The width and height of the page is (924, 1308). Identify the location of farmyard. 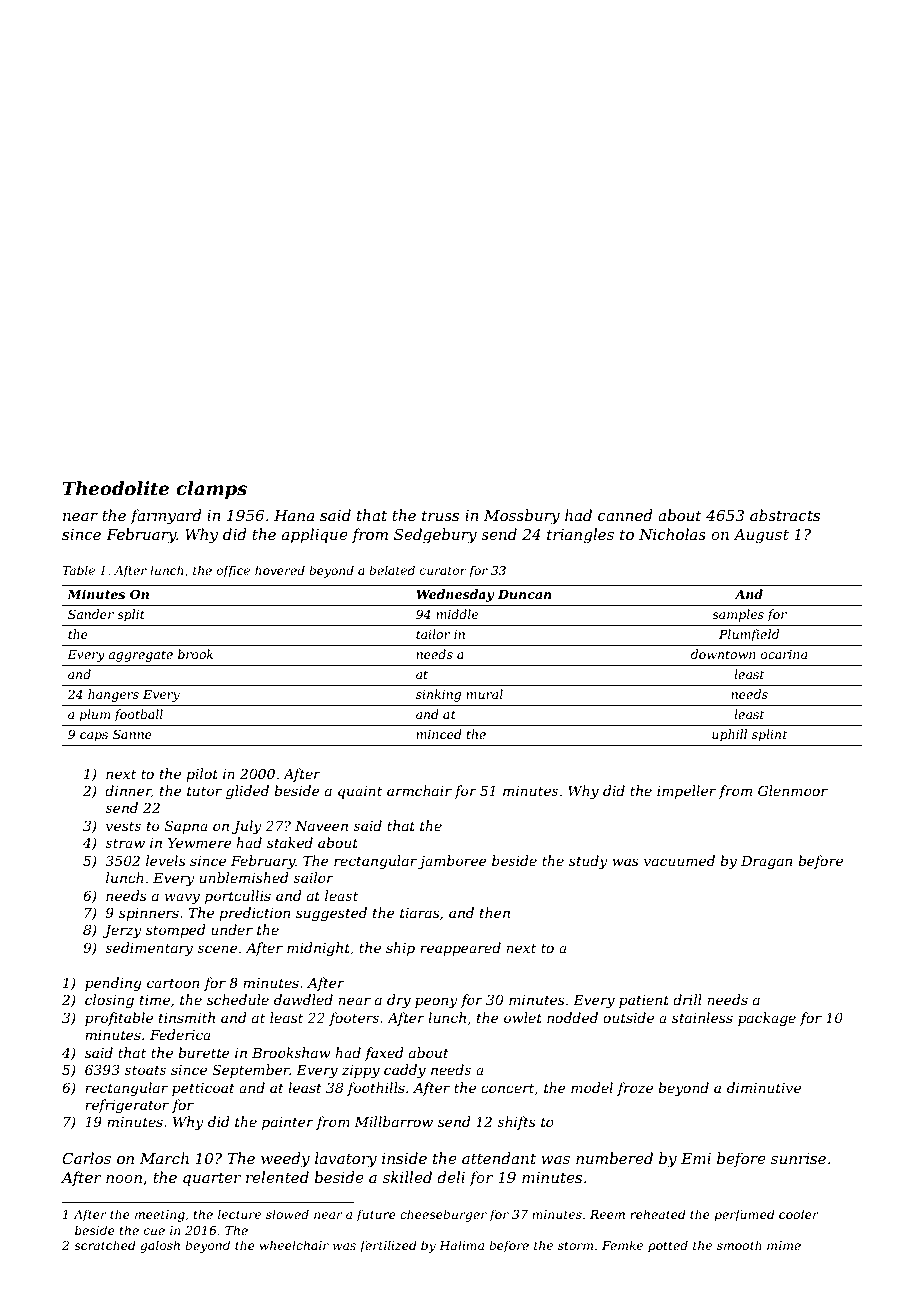
(166, 517).
